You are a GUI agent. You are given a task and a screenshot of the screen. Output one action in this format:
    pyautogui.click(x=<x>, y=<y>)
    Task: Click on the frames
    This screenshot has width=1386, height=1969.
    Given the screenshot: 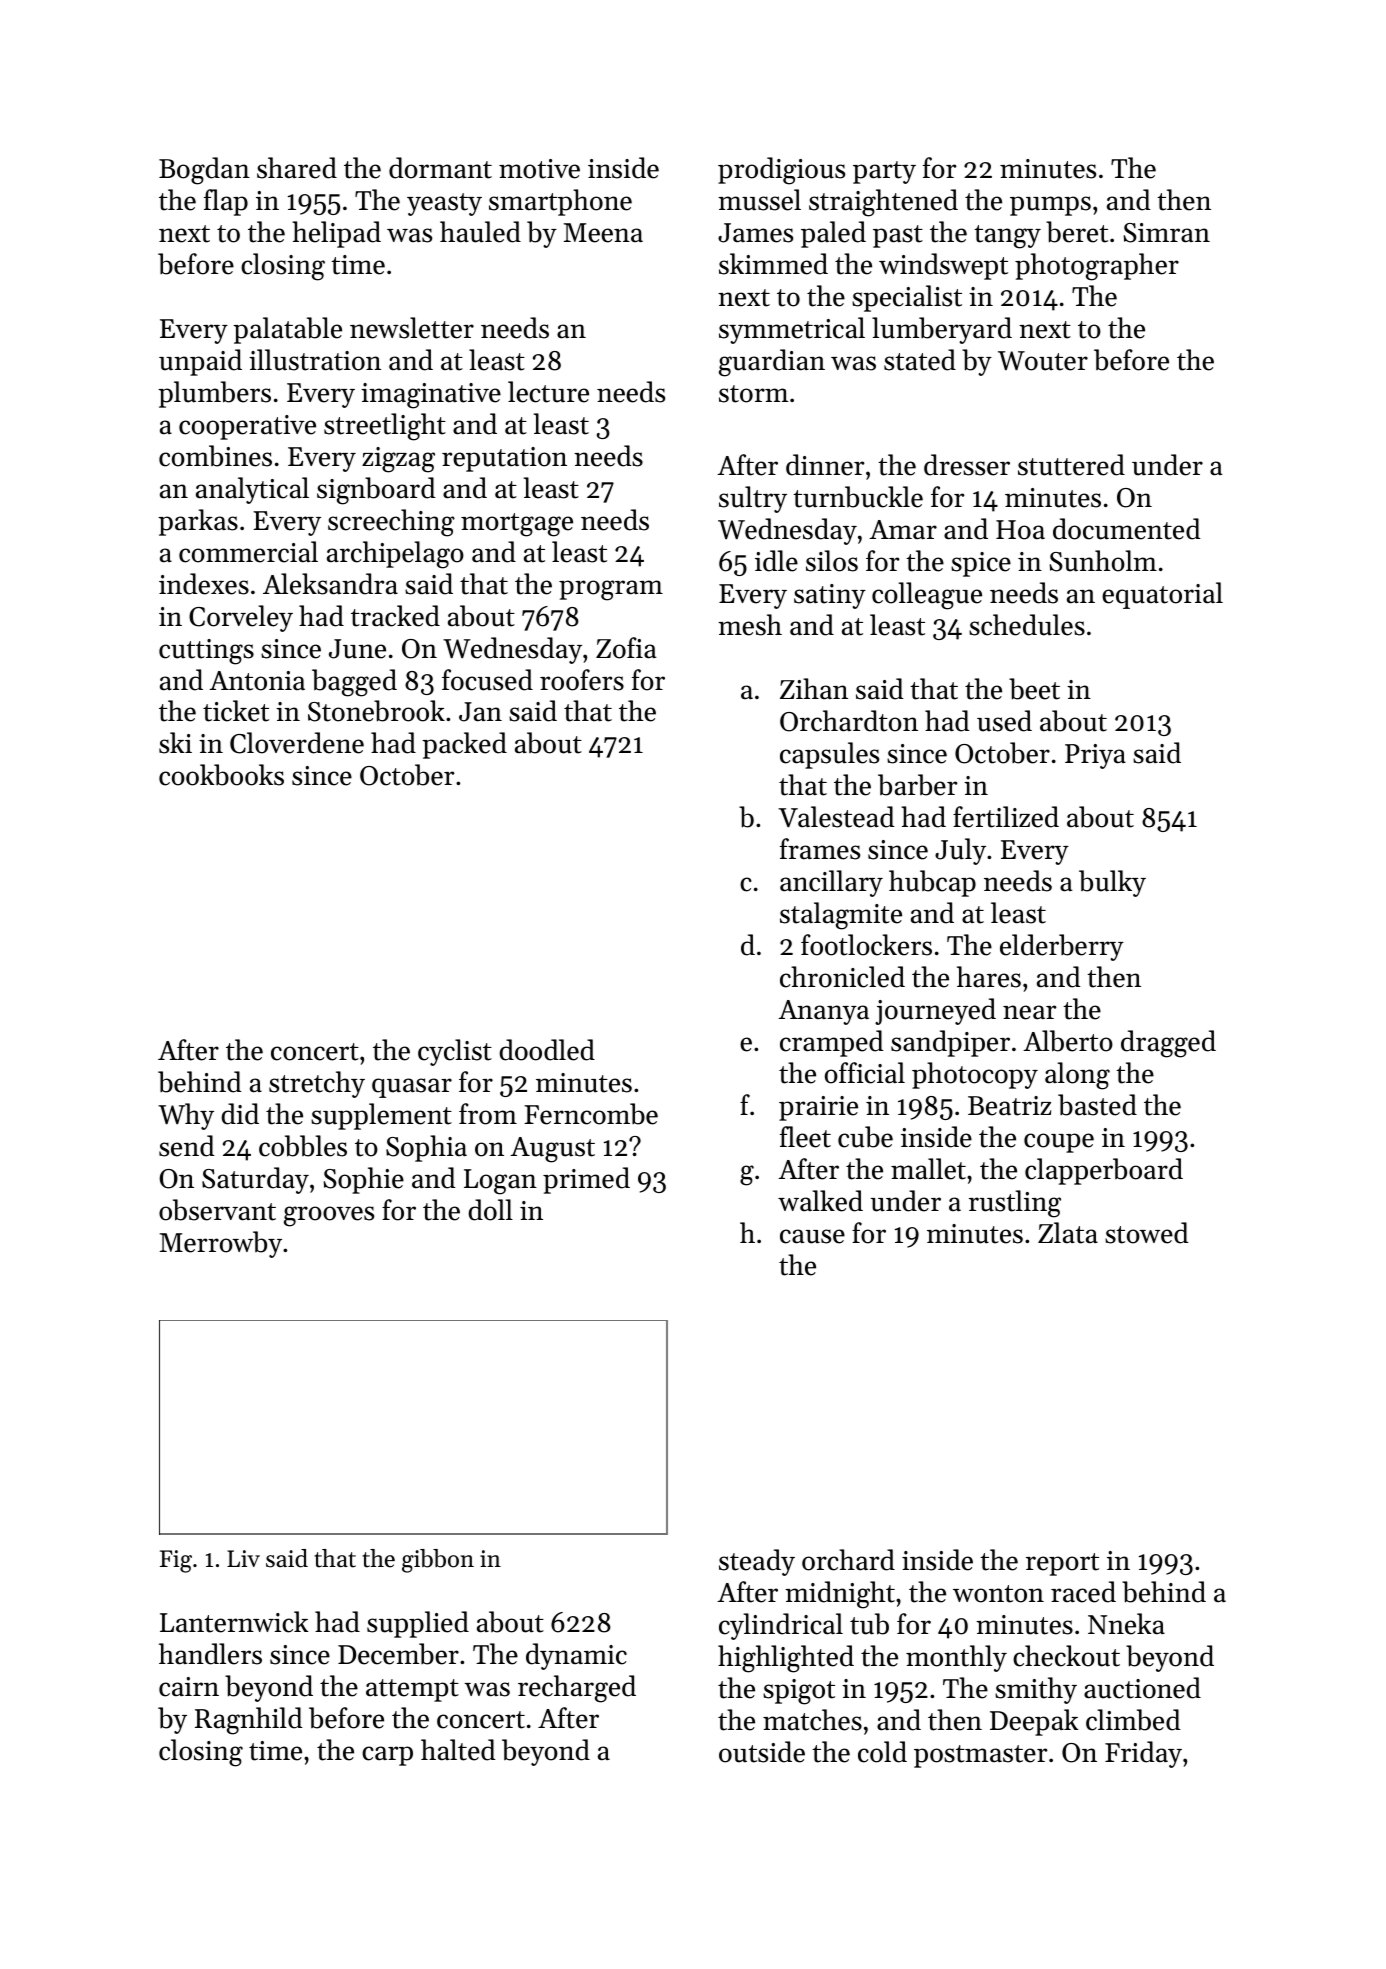 What is the action you would take?
    pyautogui.click(x=820, y=849)
